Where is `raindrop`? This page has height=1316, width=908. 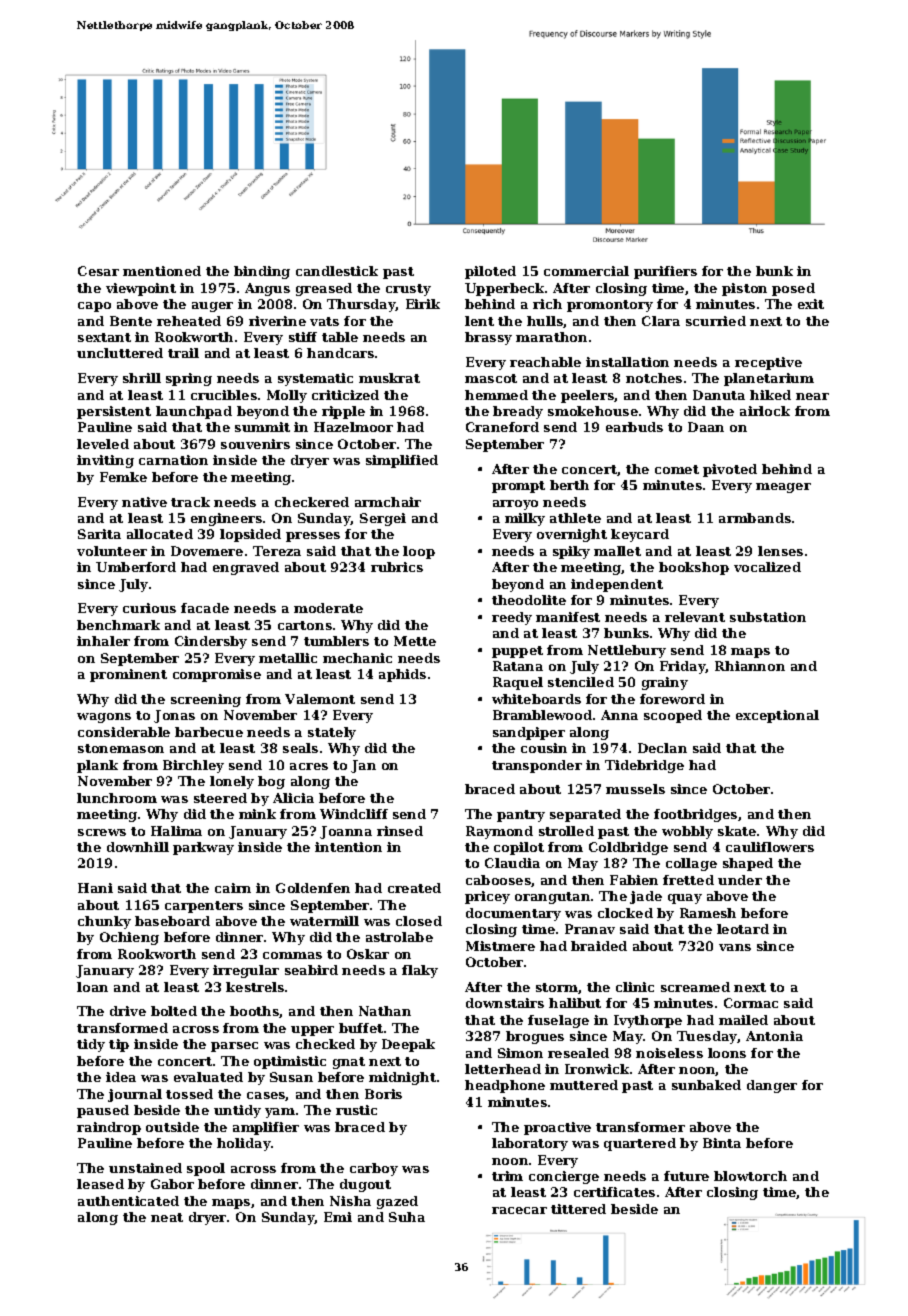
raindrop is located at coordinates (109, 1128).
